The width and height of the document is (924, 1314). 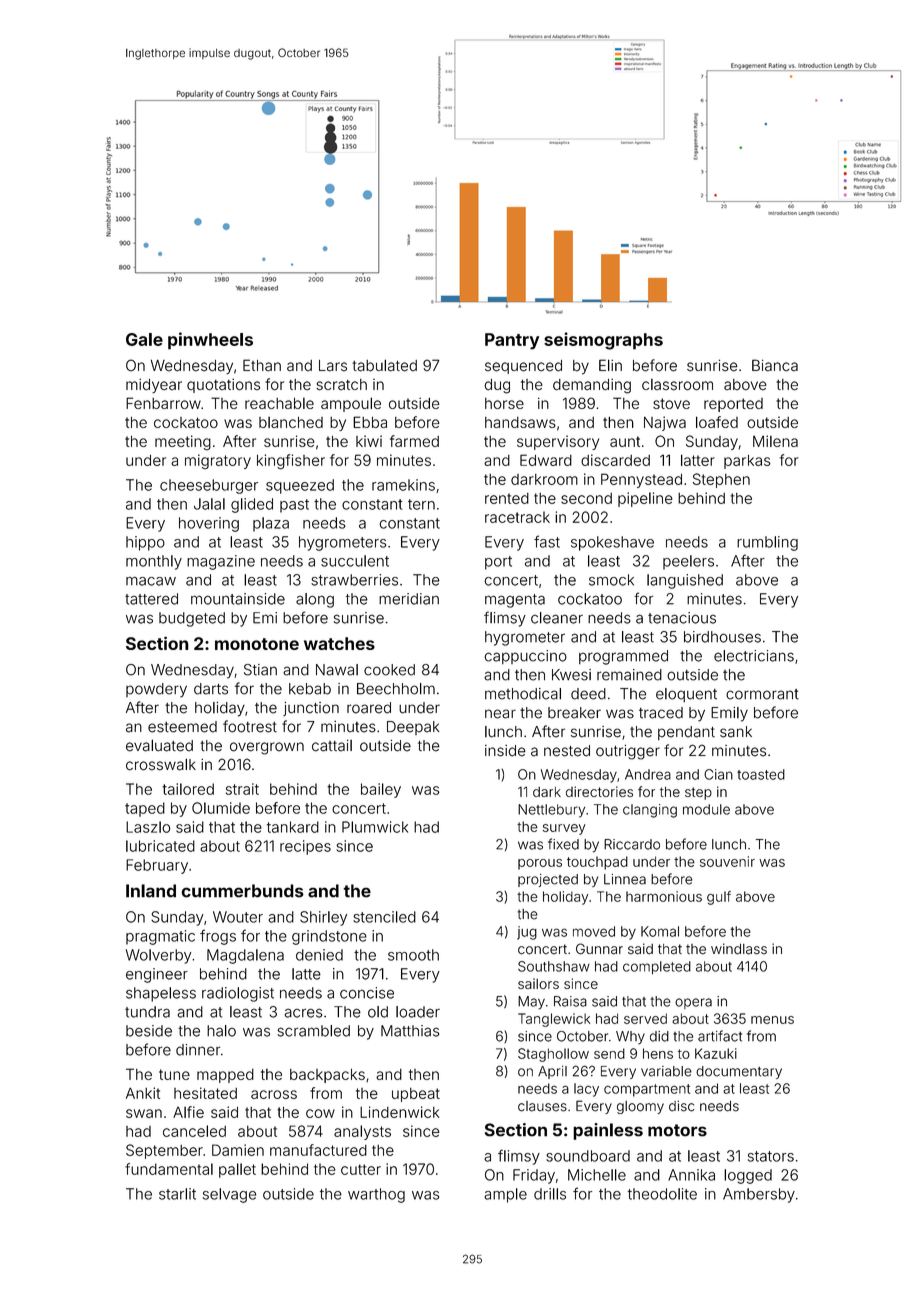 I want to click on windlass, so click(x=739, y=949).
